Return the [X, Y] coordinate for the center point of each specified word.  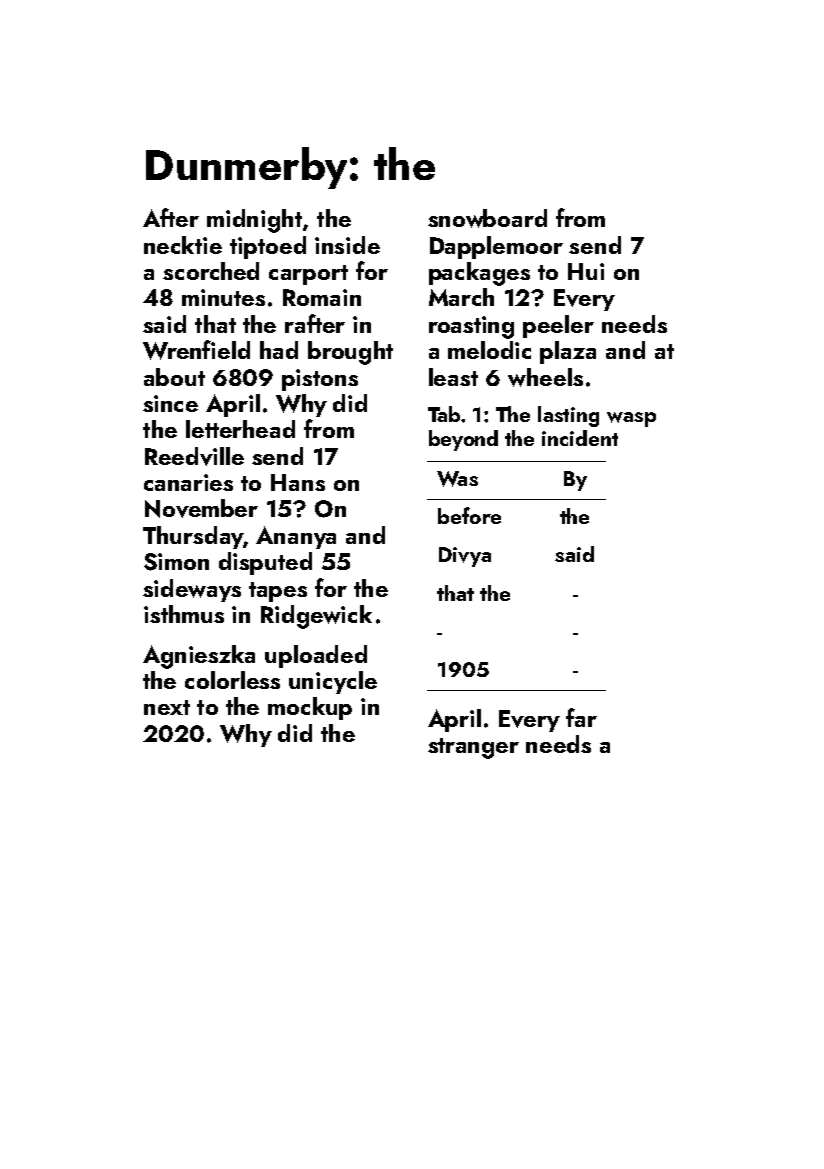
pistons [320, 380]
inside [347, 245]
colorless [232, 680]
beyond [463, 440]
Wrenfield [196, 350]
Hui [586, 271]
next [167, 707]
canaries [188, 482]
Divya [465, 557]
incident [580, 438]
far [581, 717]
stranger [473, 748]
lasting [568, 416]
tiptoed [268, 247]
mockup [310, 708]
